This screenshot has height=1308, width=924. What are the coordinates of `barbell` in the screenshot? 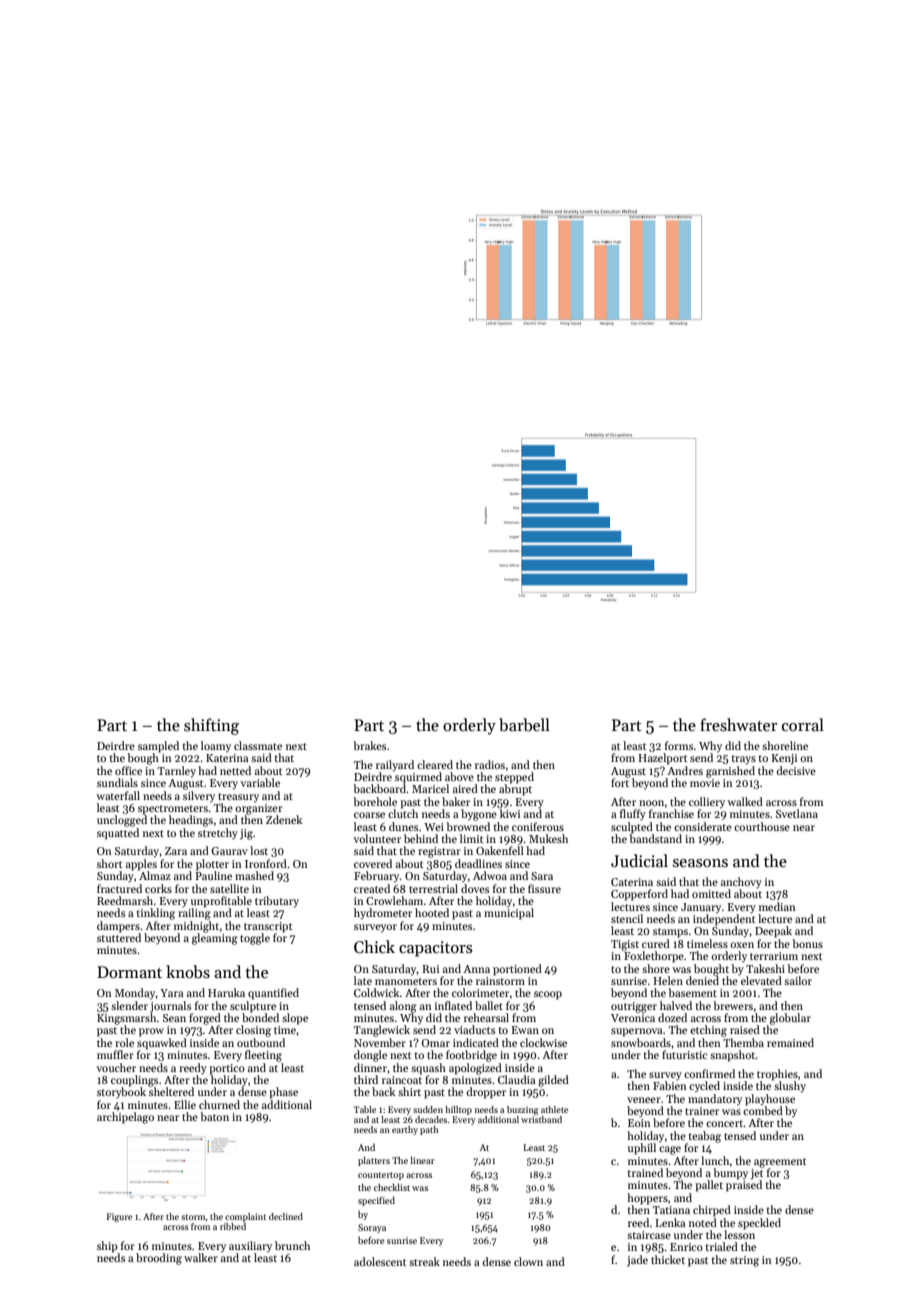 It's located at (524, 725).
